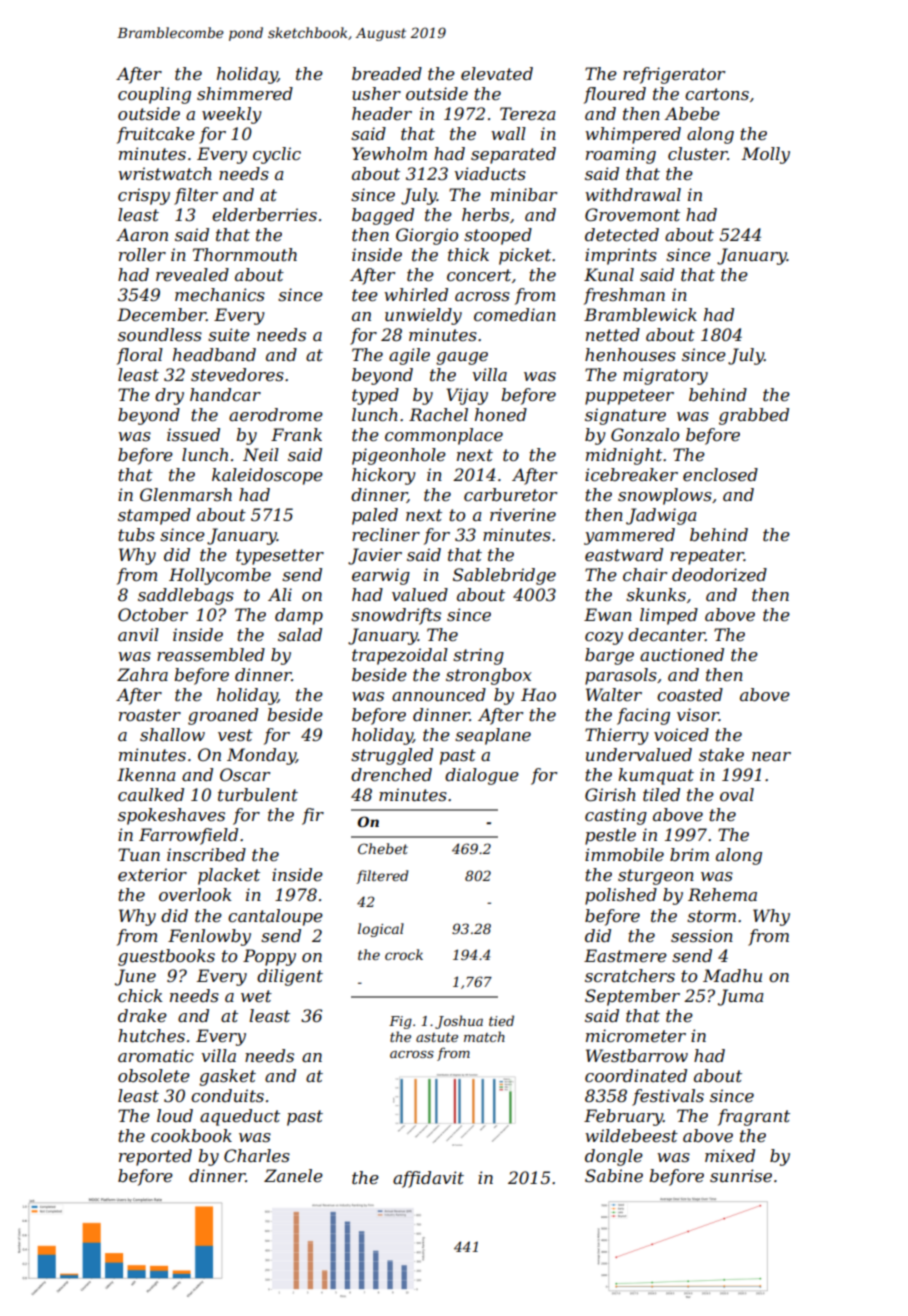  I want to click on reassembled, so click(211, 654).
